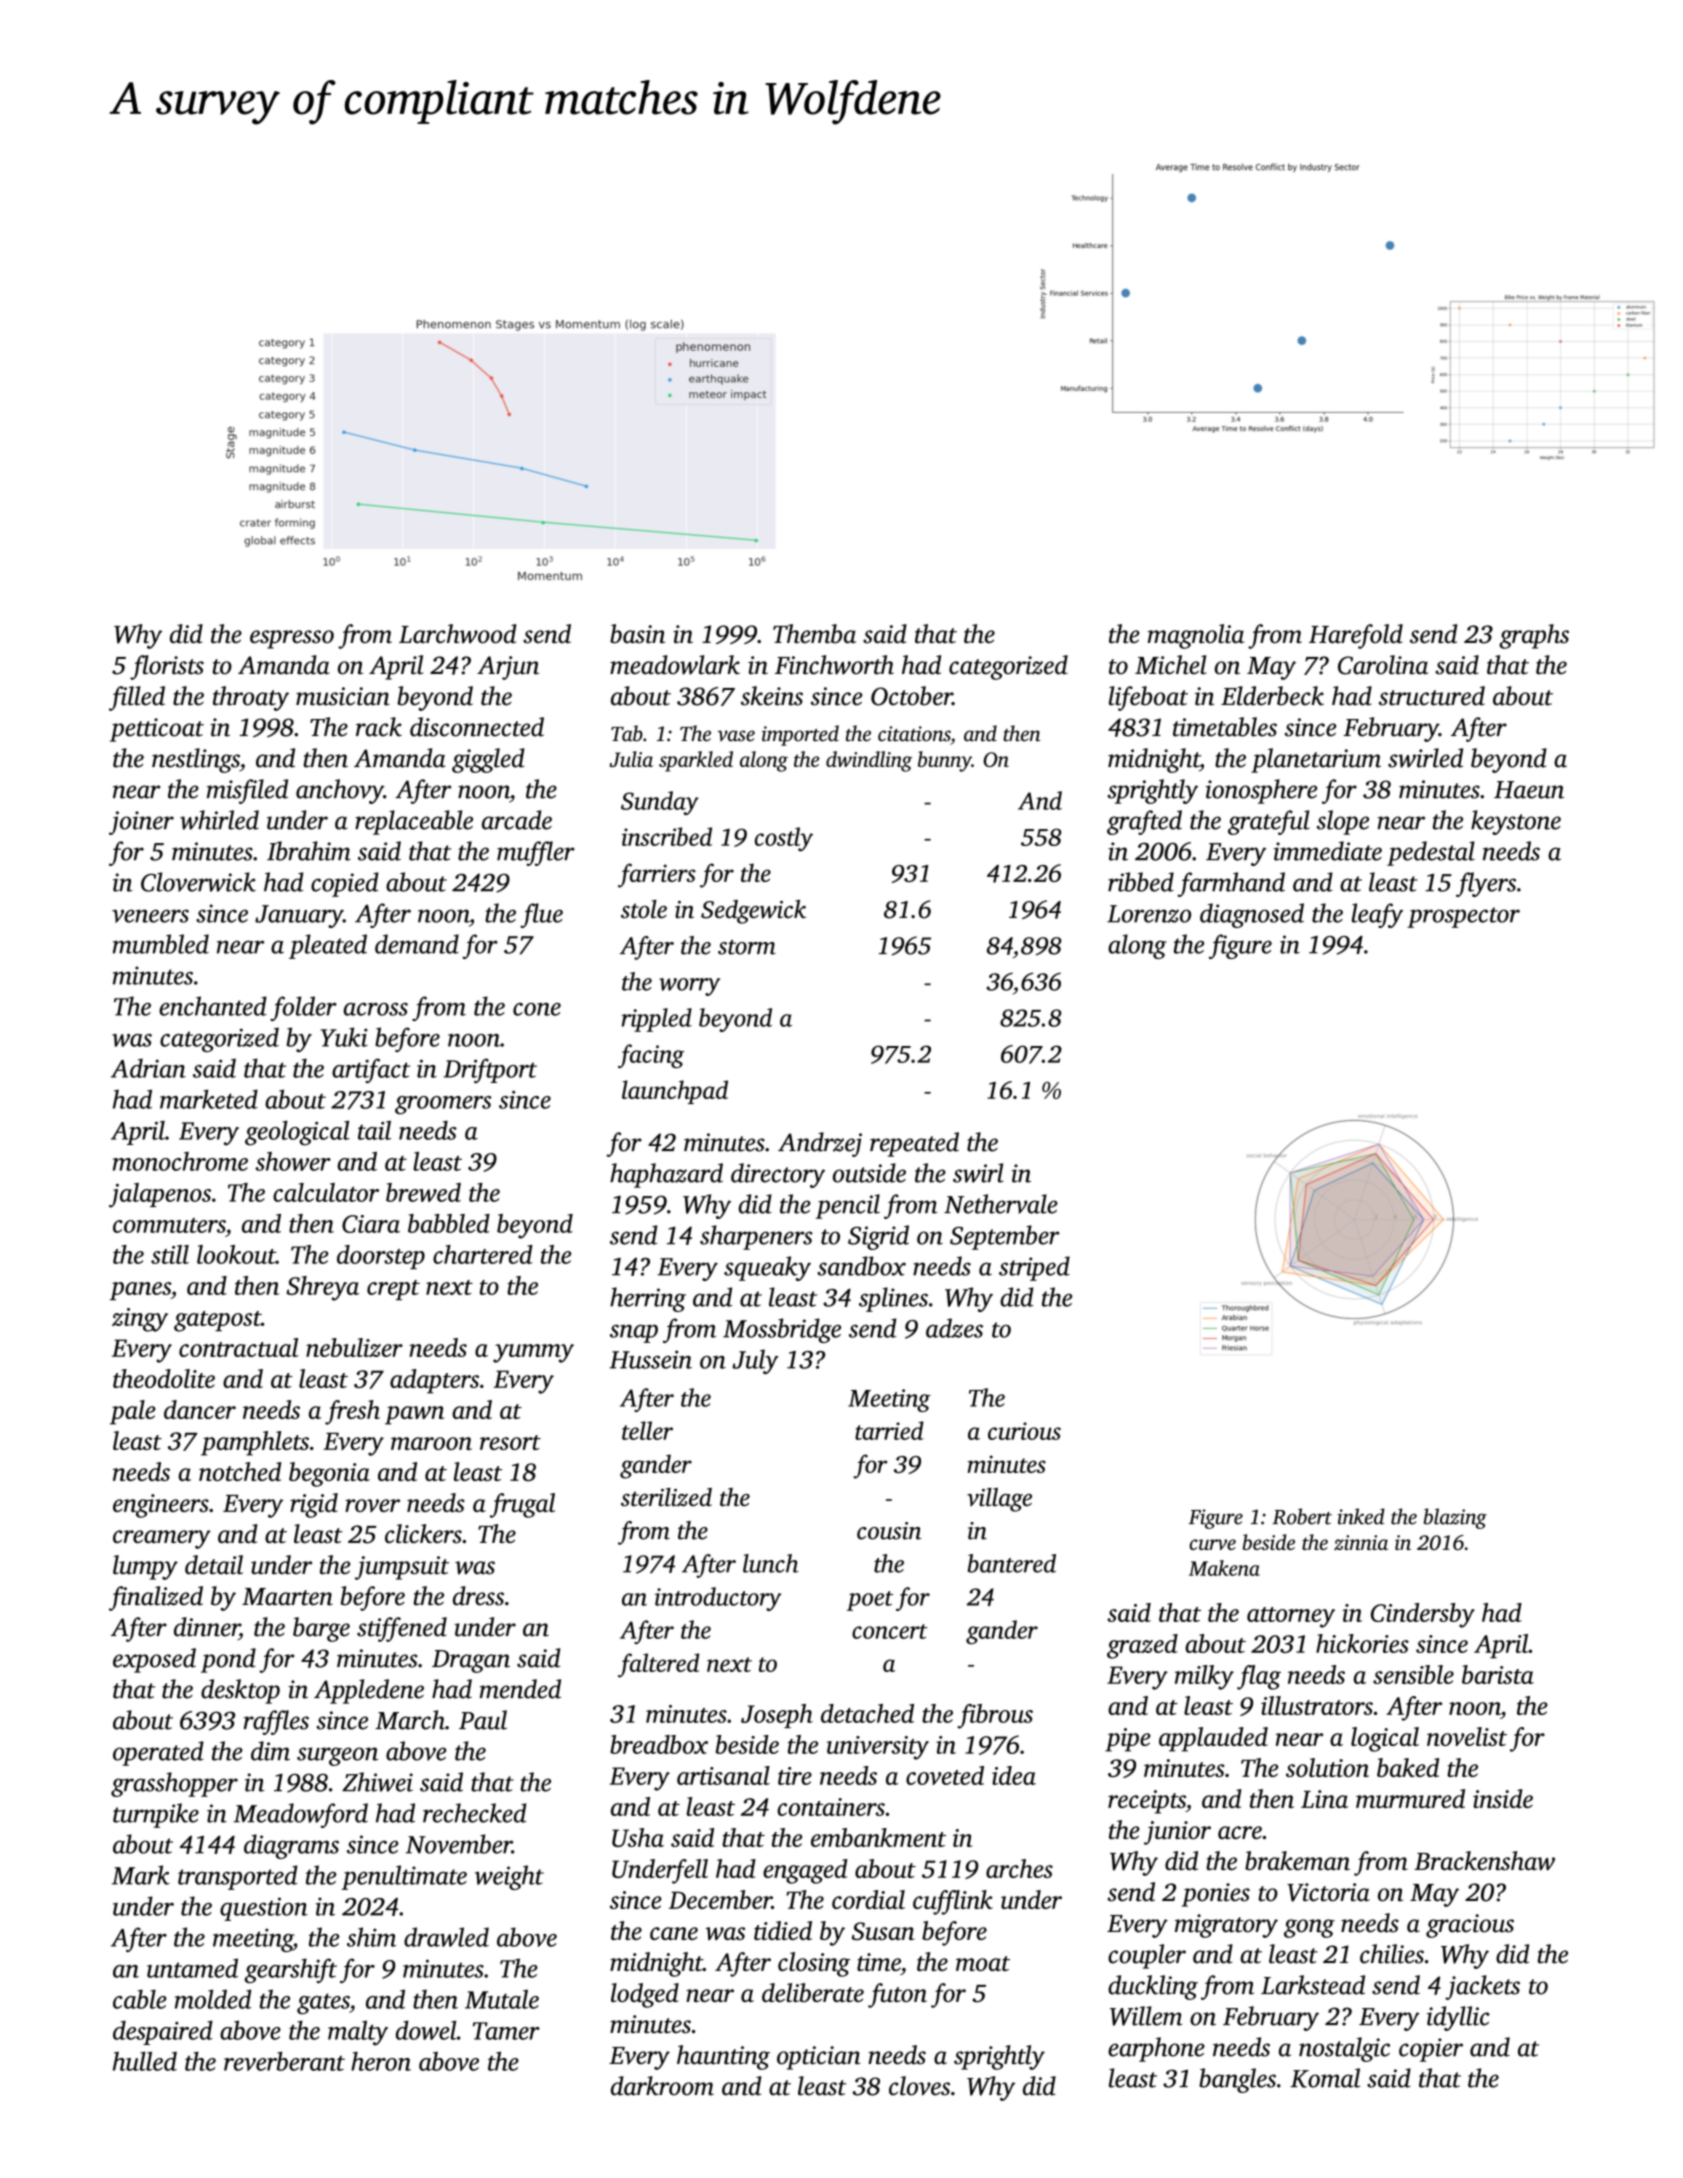 This document has width=1683, height=2178. Describe the element at coordinates (1156, 2049) in the document. I see `earphone` at that location.
